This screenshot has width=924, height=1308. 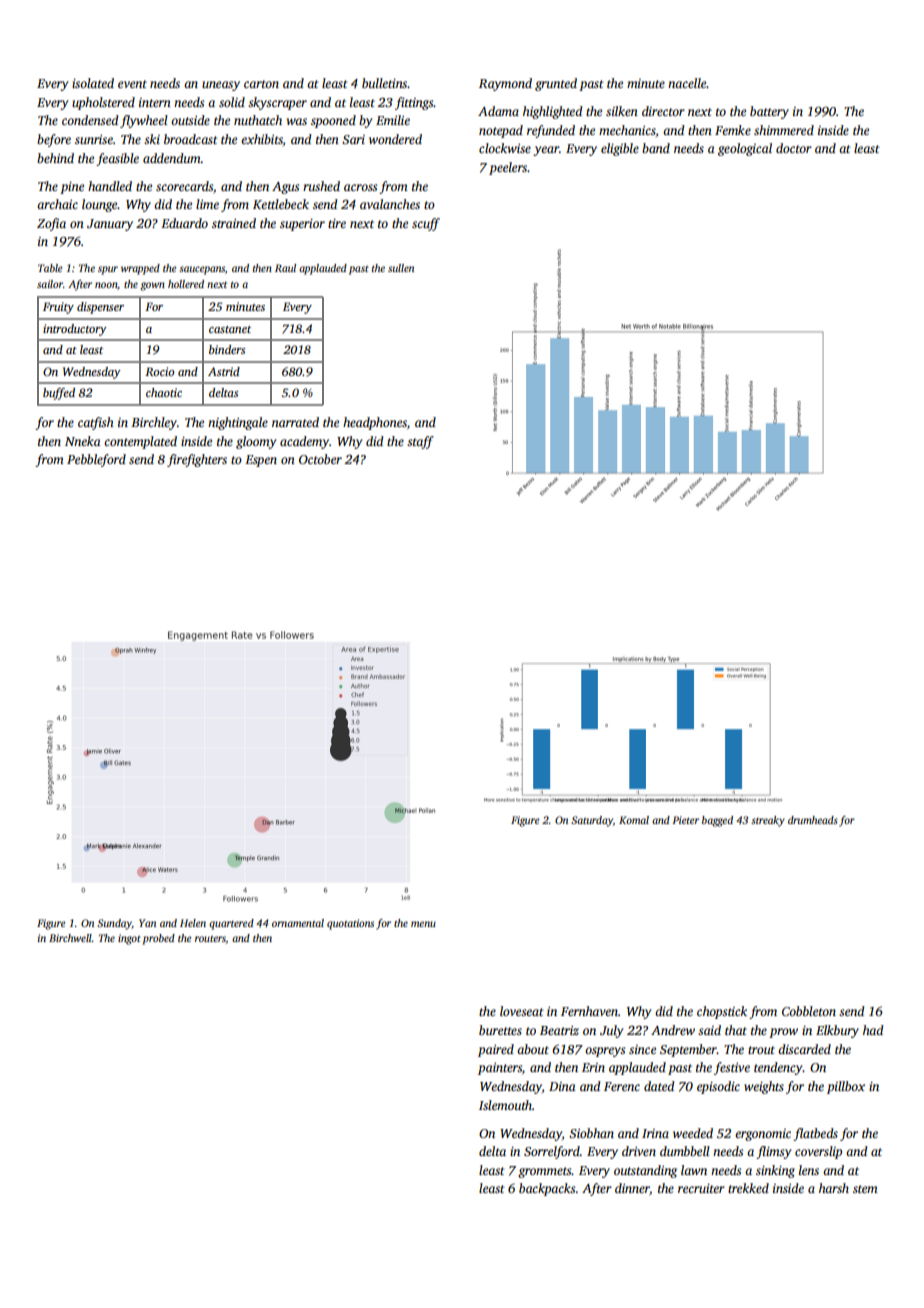 What do you see at coordinates (717, 821) in the screenshot?
I see `bagged` at bounding box center [717, 821].
